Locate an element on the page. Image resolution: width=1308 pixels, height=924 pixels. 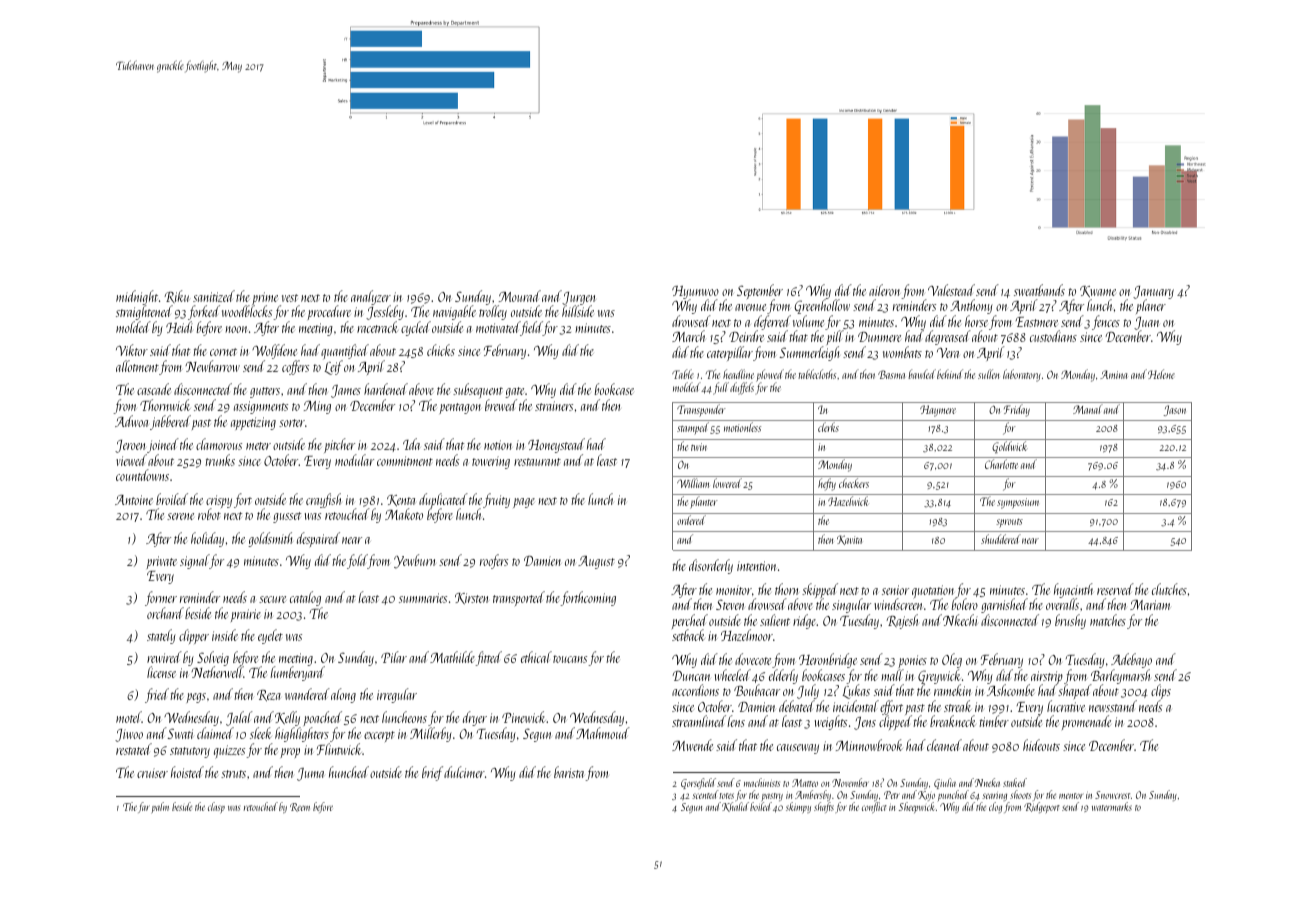
holiday is located at coordinates (207, 539).
